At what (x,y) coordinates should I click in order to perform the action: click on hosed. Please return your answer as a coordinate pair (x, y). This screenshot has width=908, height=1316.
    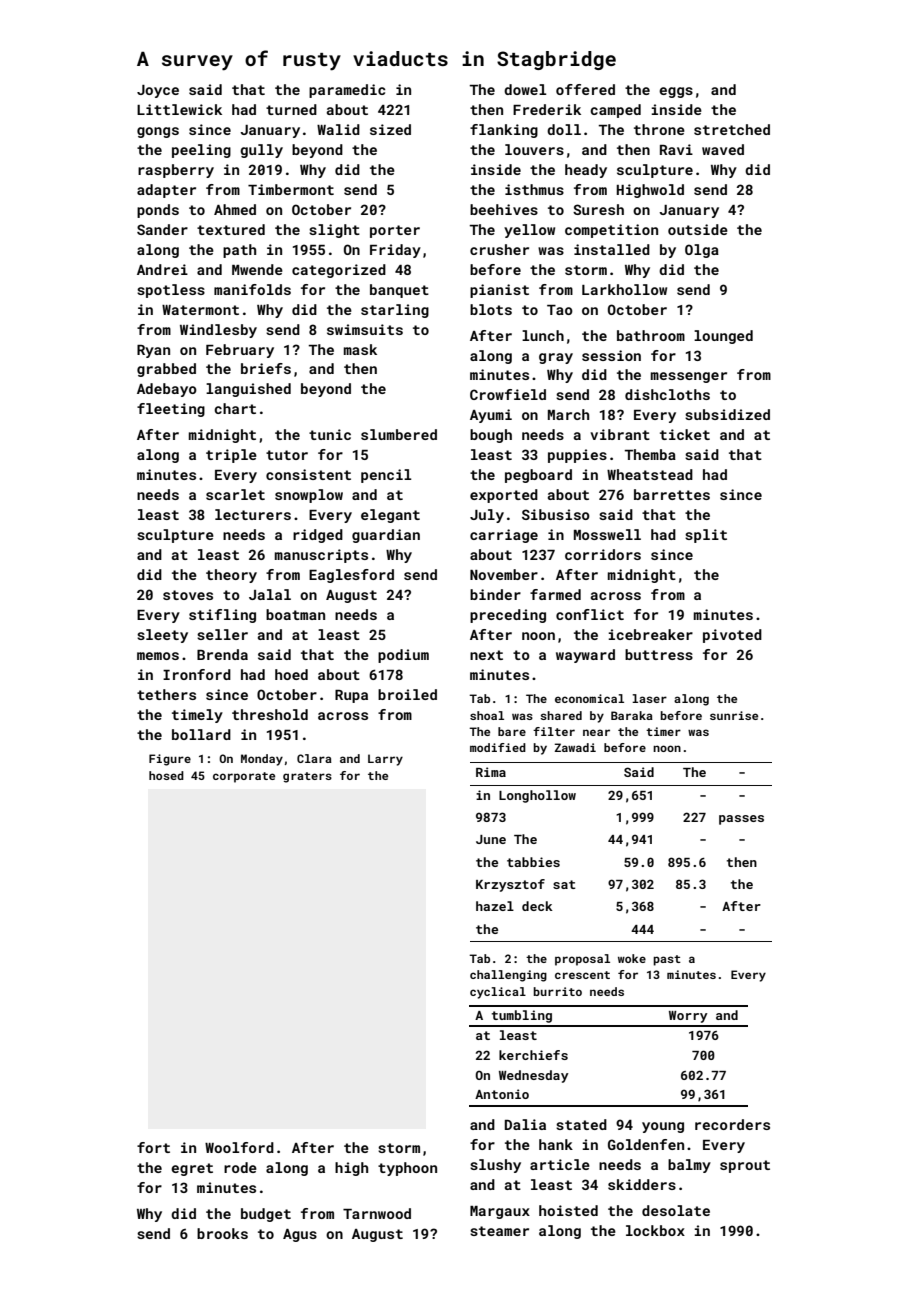
    Looking at the image, I should click on (166, 775).
